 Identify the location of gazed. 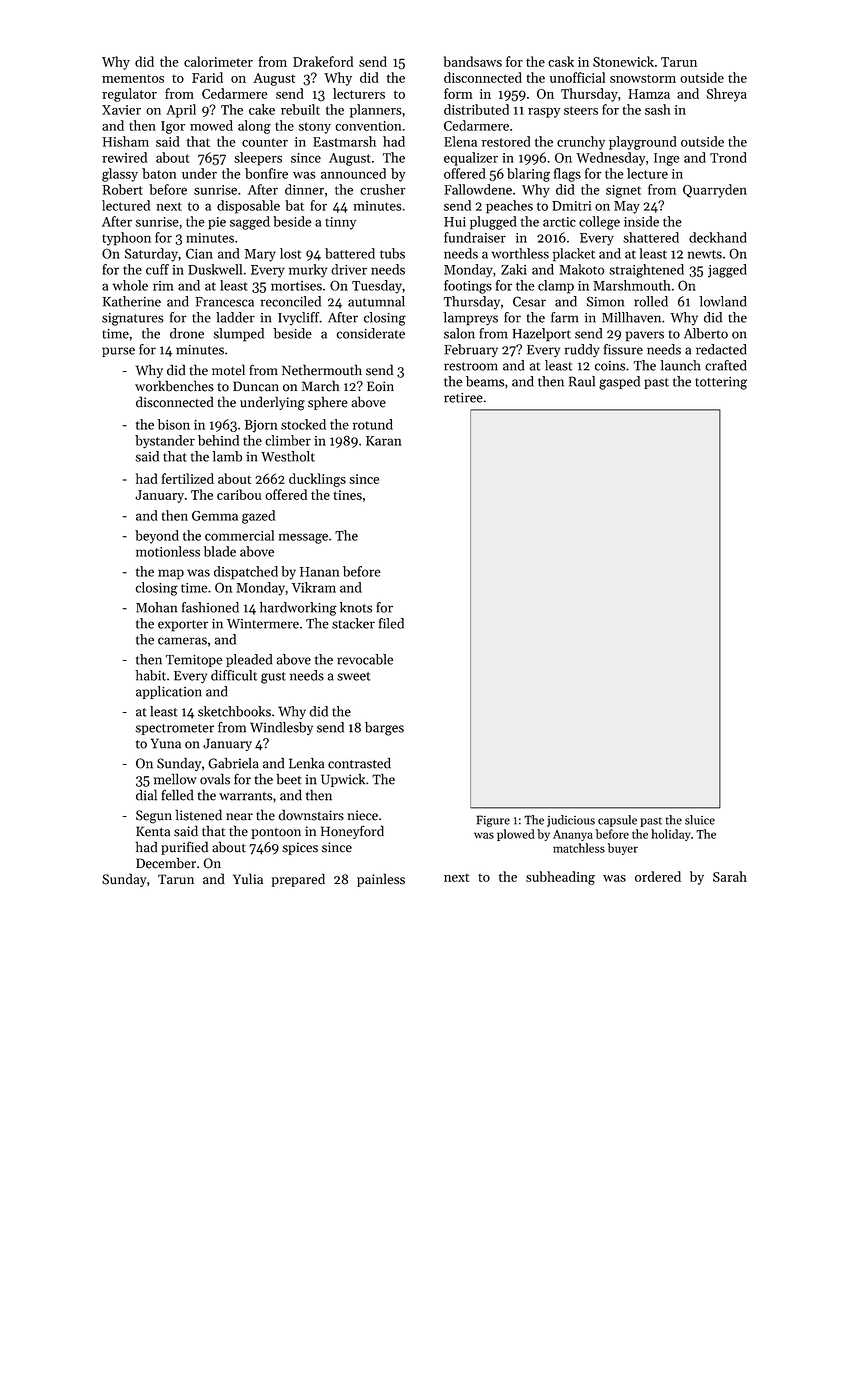
(258, 517).
